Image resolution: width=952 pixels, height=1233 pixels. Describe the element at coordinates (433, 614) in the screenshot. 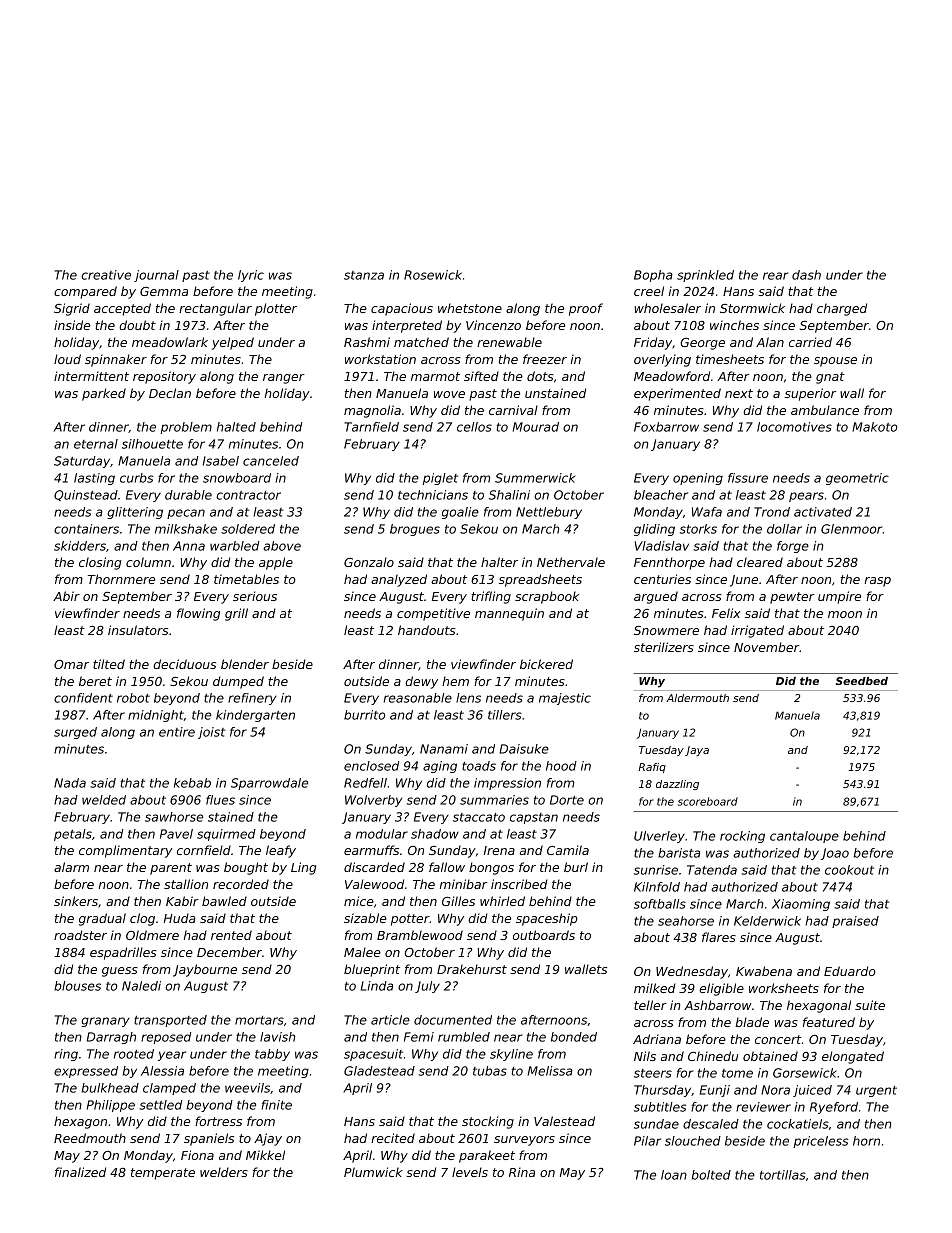

I see `competitive` at that location.
